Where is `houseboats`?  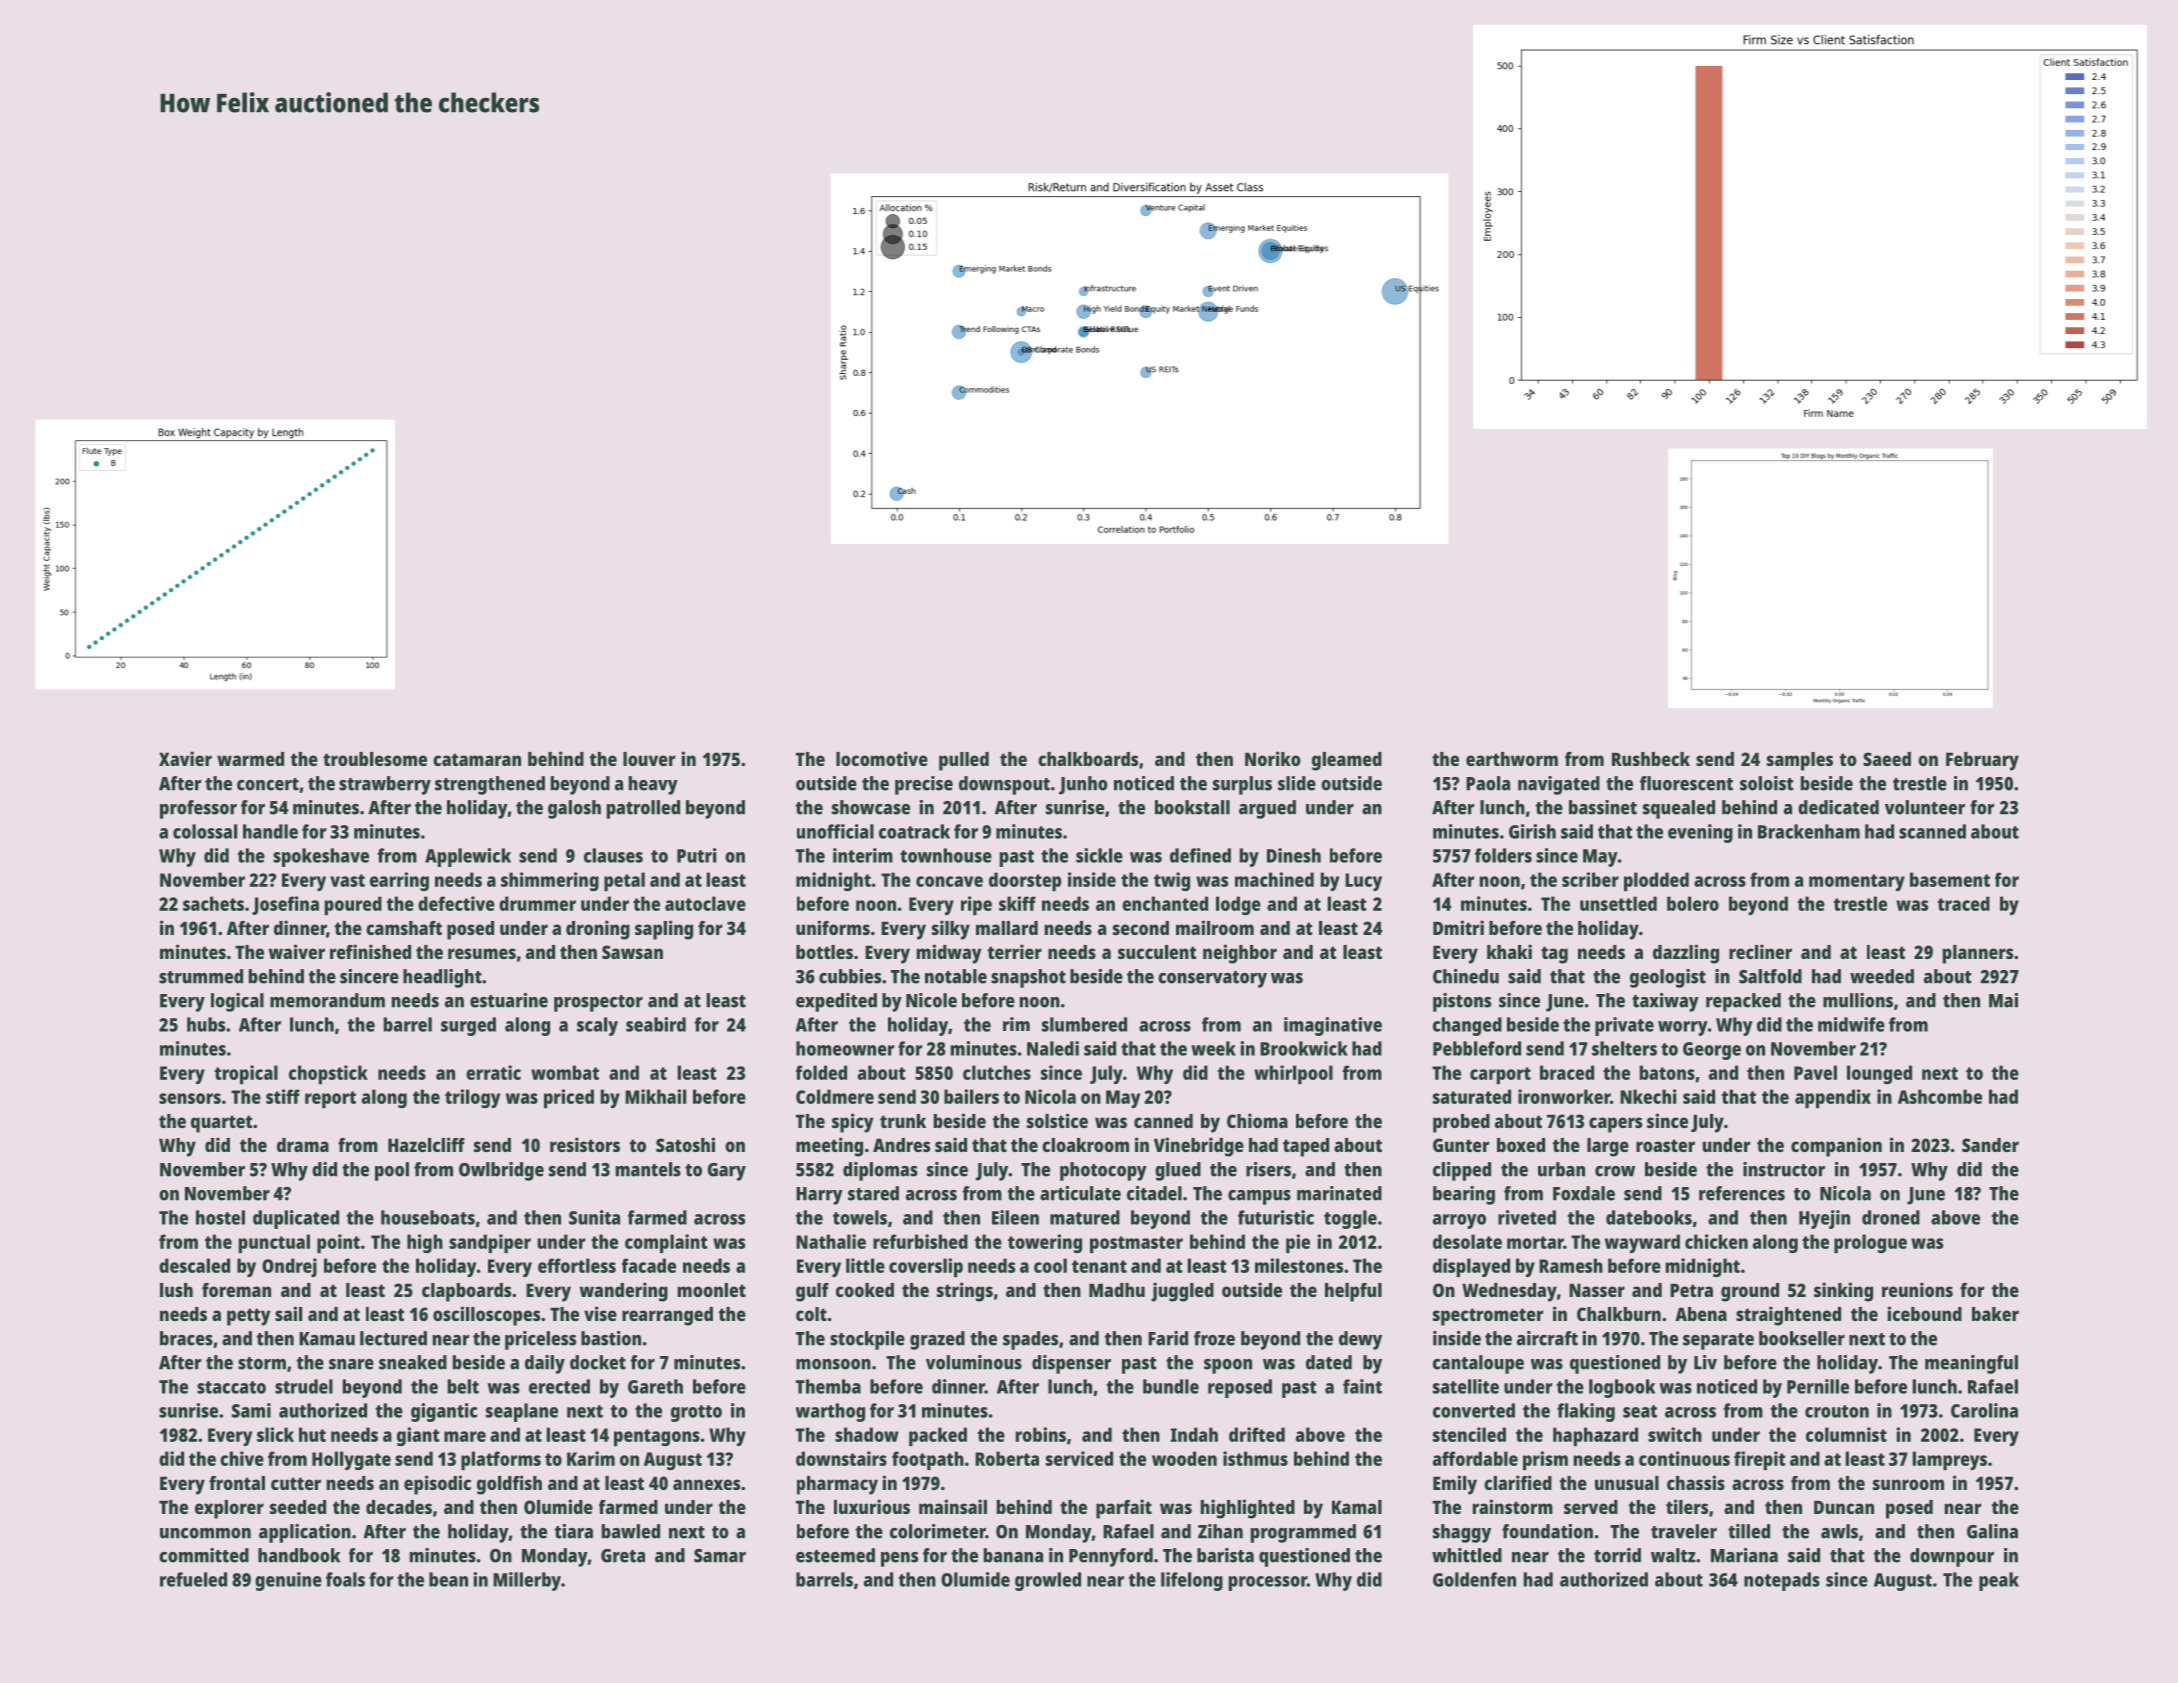 houseboats is located at coordinates (428, 1217).
